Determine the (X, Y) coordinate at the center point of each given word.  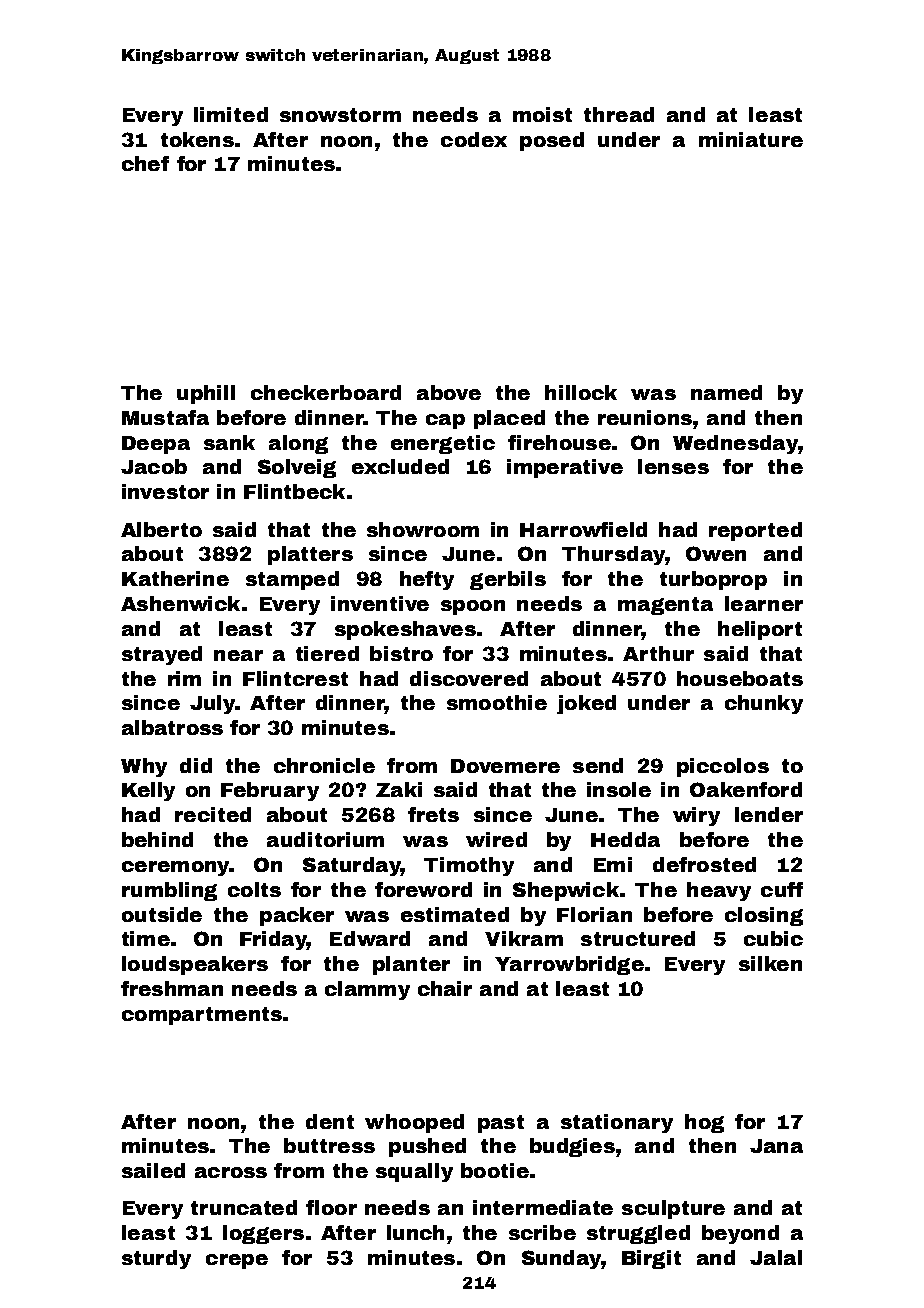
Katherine (175, 578)
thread (619, 114)
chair (445, 988)
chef (145, 163)
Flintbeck (294, 491)
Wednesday (735, 444)
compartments (202, 1016)
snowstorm (340, 115)
